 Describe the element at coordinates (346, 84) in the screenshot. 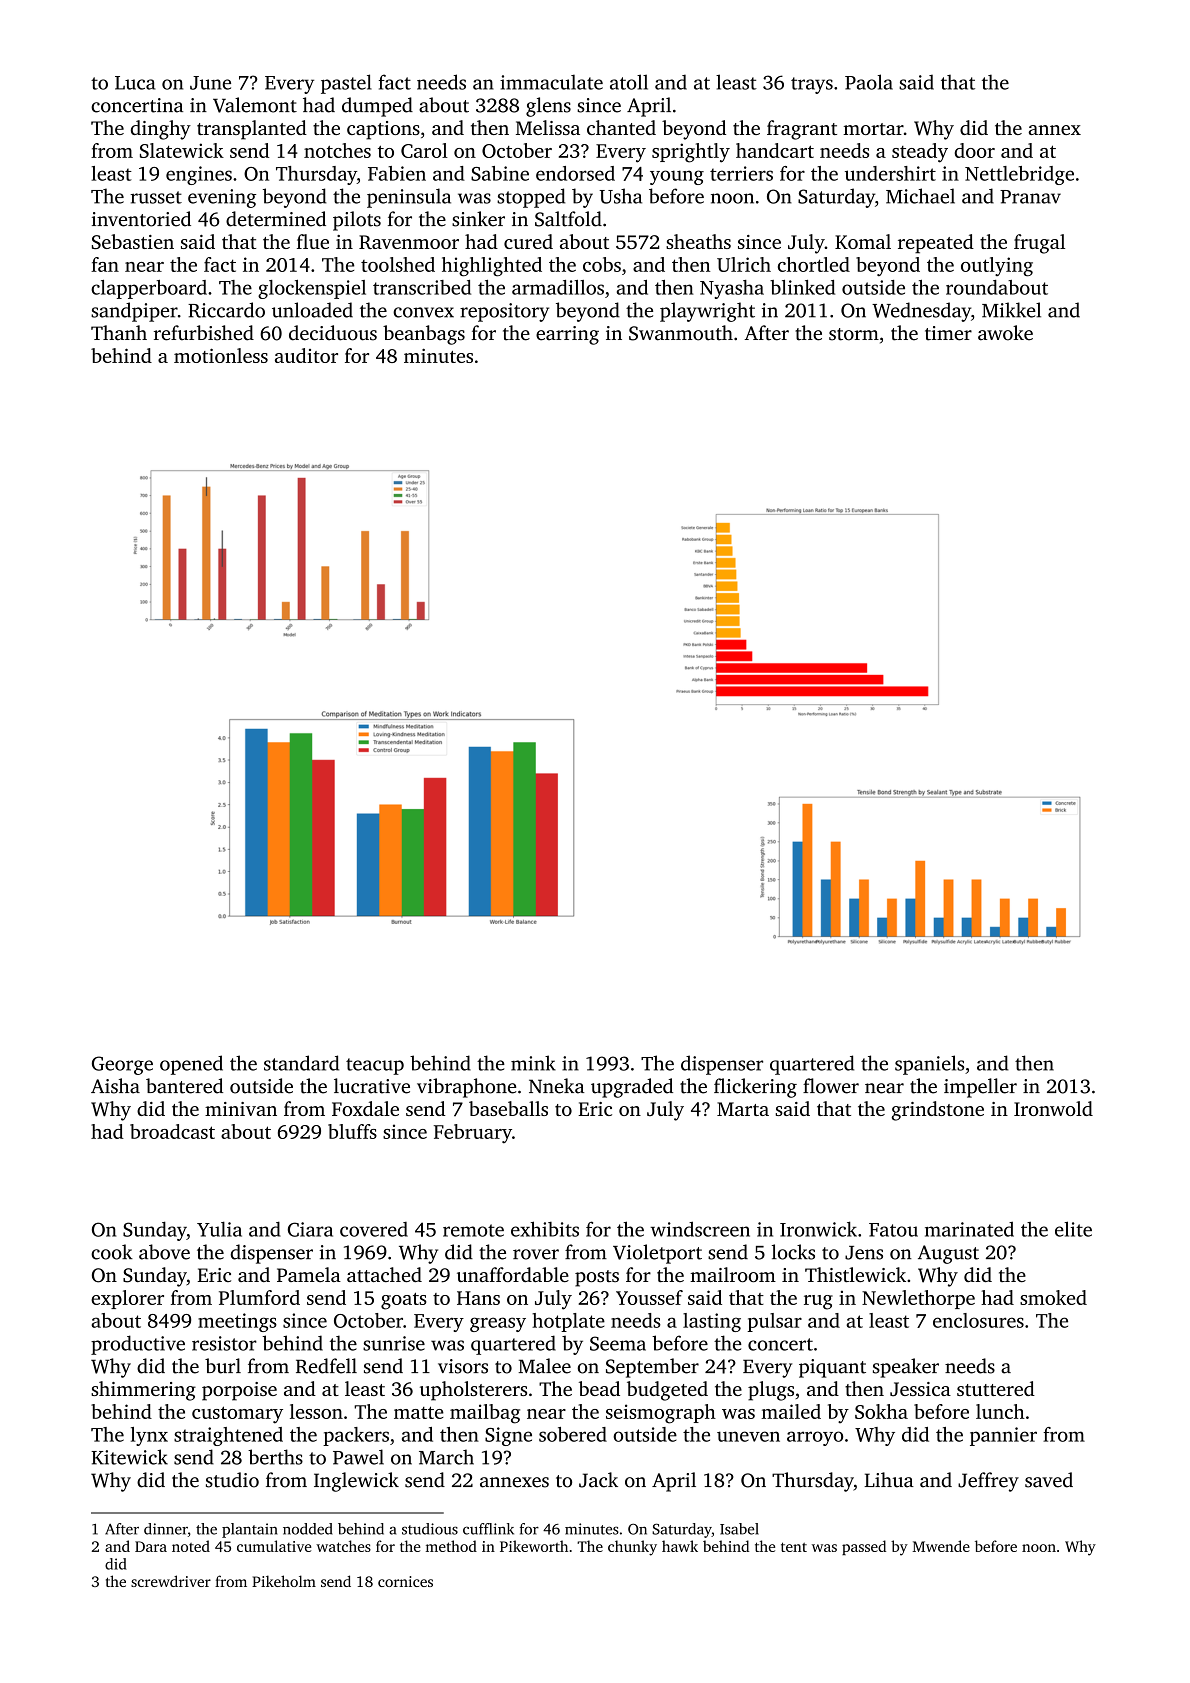

I see `pastel` at that location.
